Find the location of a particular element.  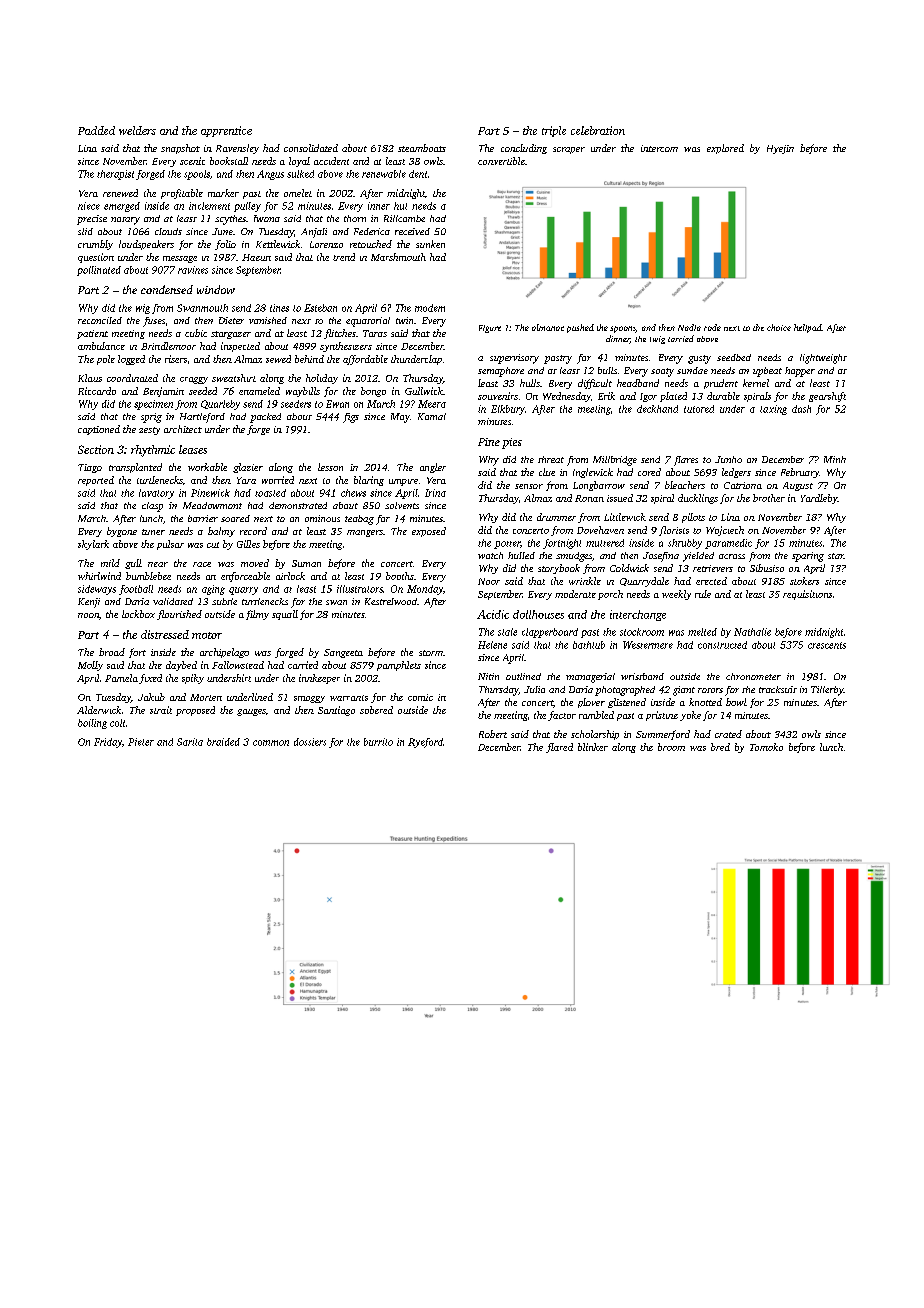

Fallowstead is located at coordinates (238, 665).
